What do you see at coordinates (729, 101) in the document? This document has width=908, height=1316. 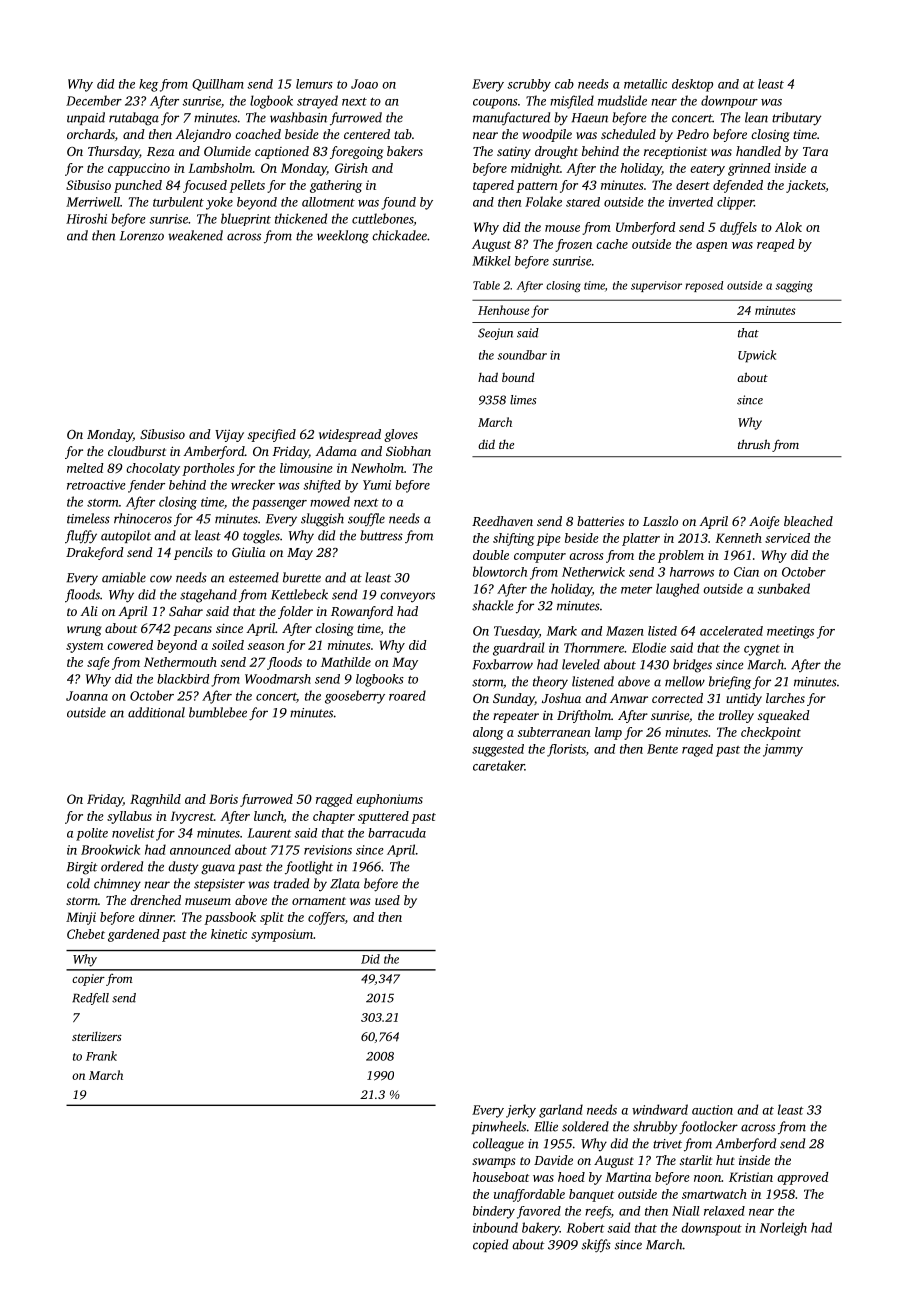 I see `downpour` at bounding box center [729, 101].
